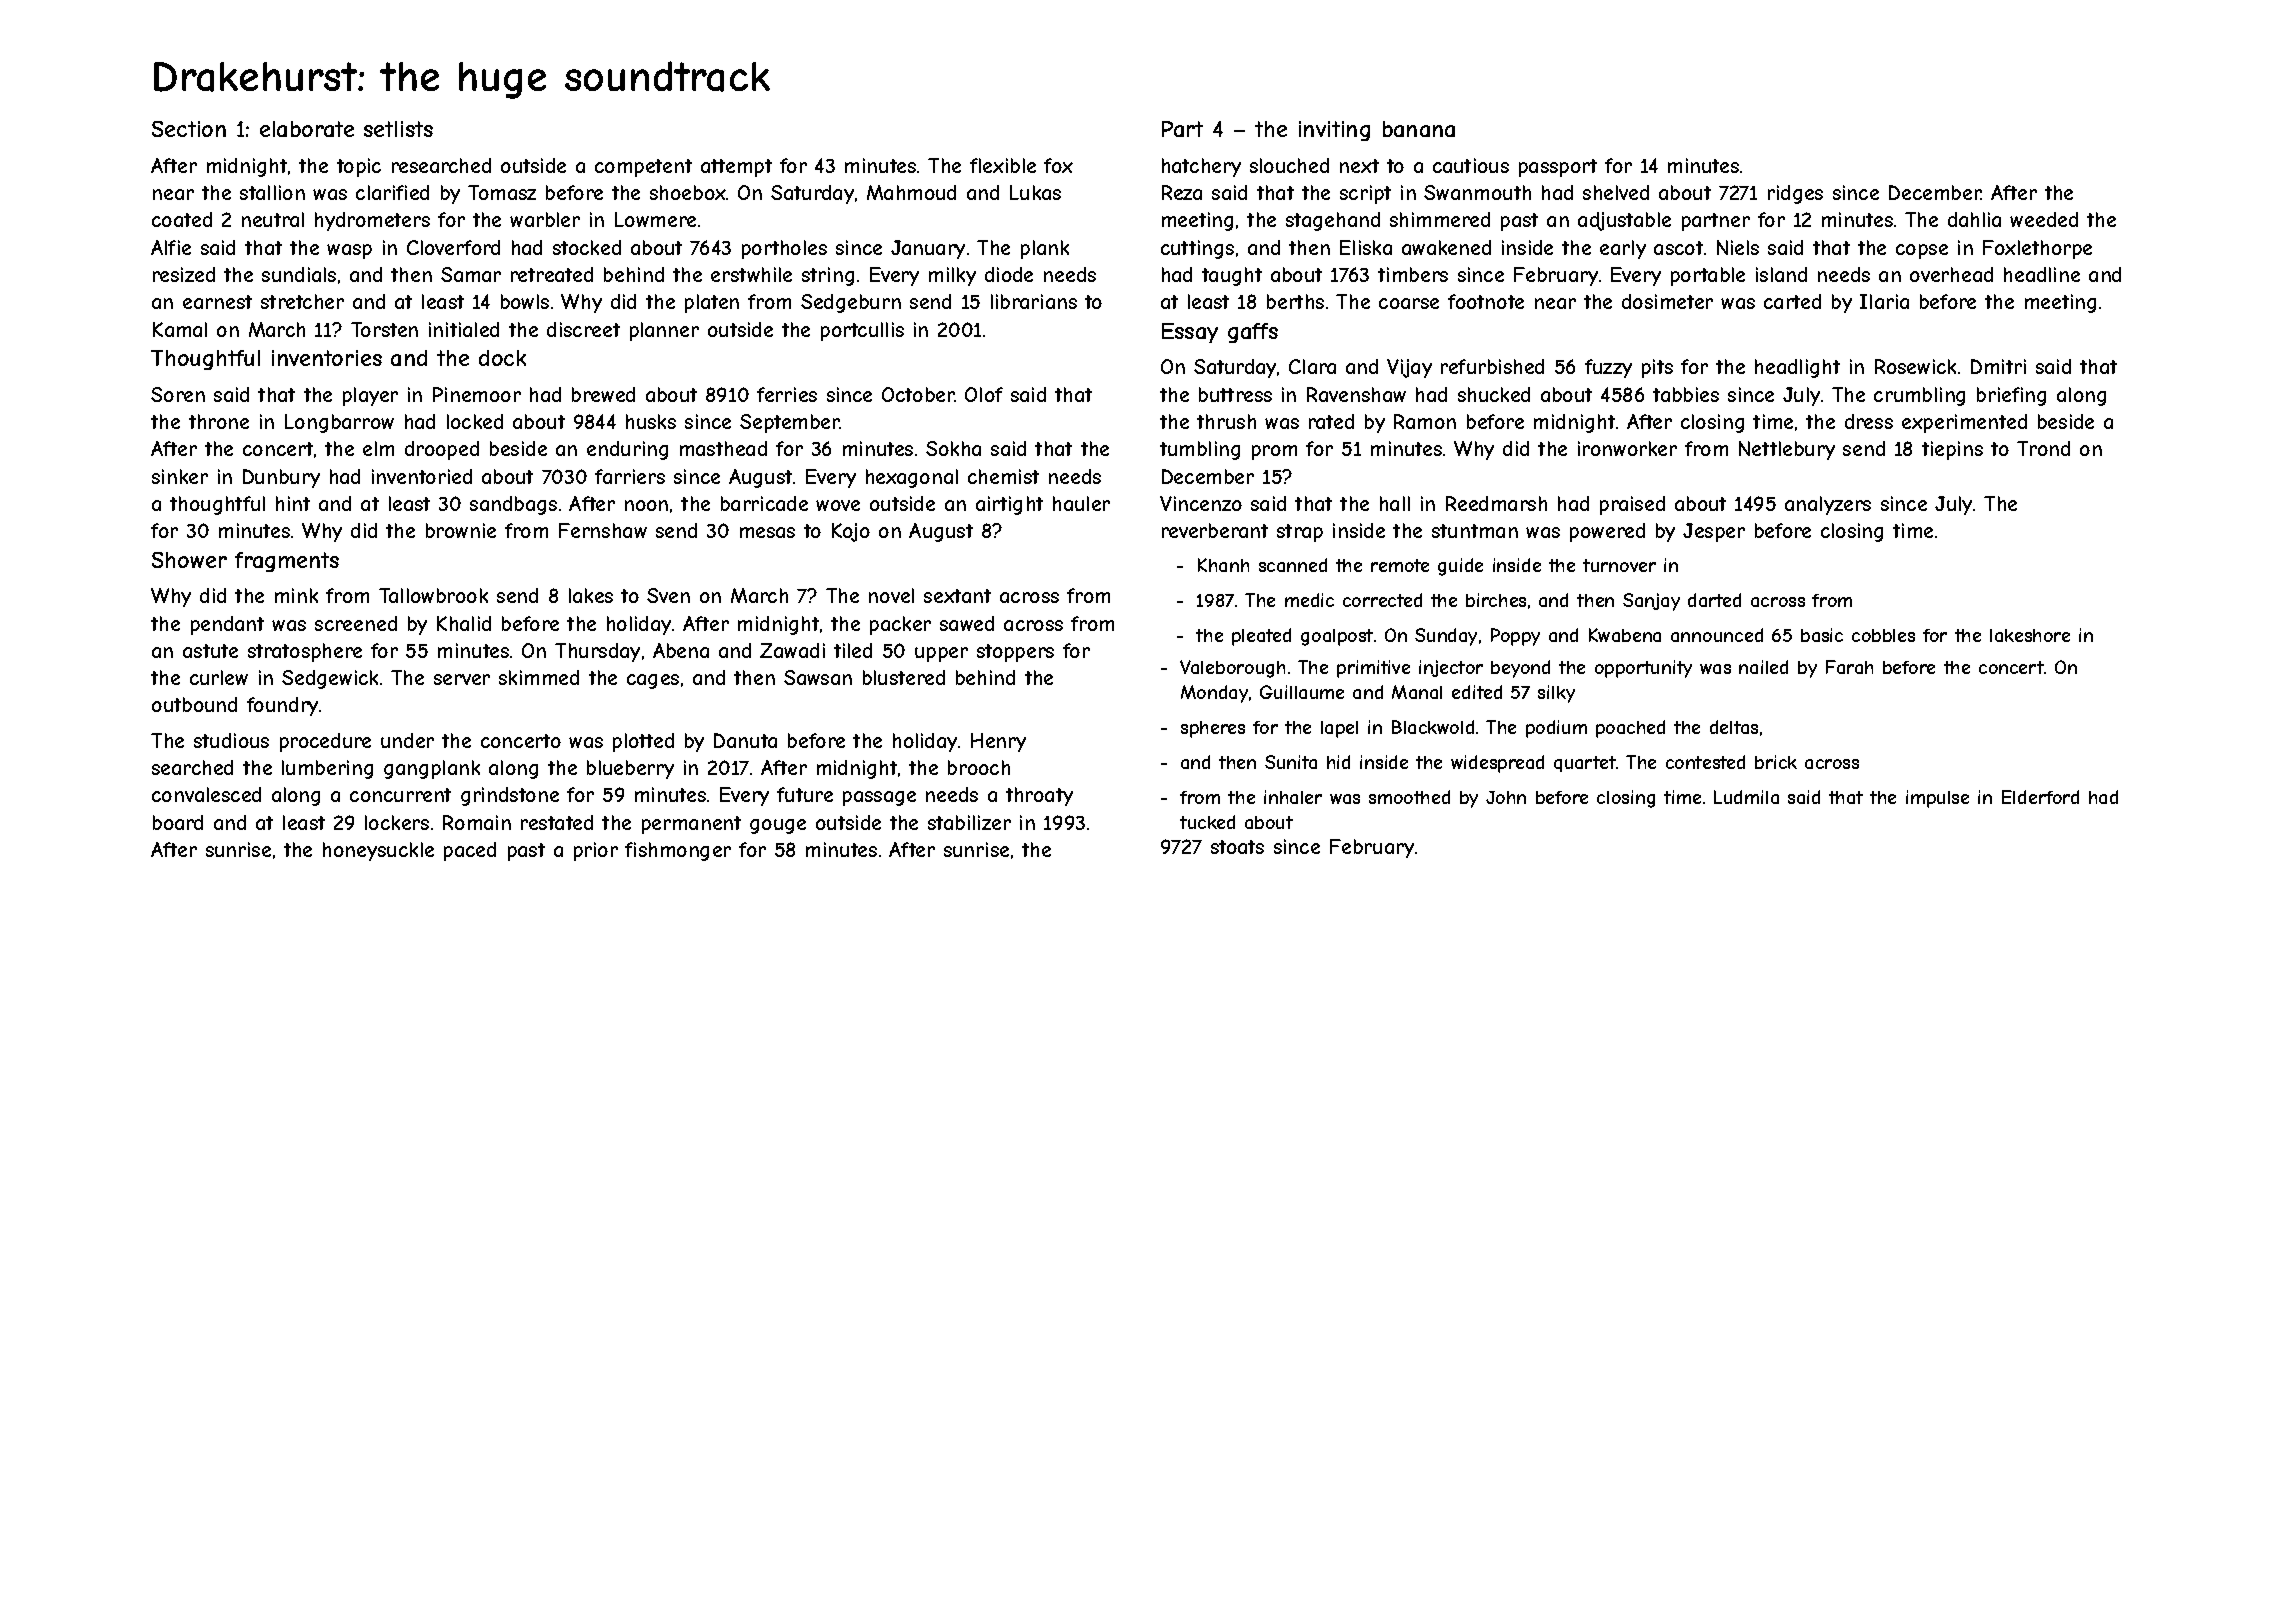  I want to click on setlists, so click(398, 129).
